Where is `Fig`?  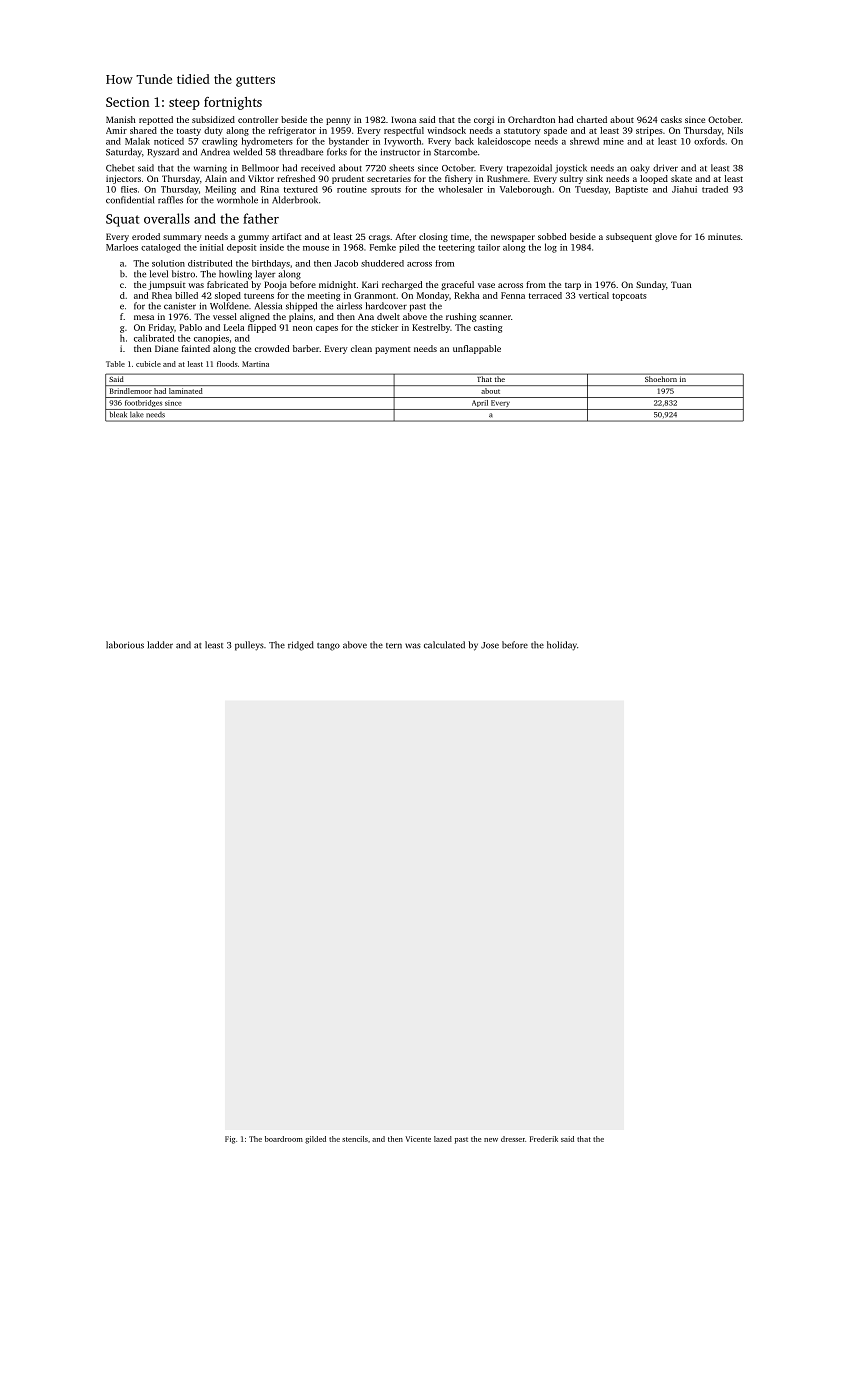 Fig is located at coordinates (230, 1140).
